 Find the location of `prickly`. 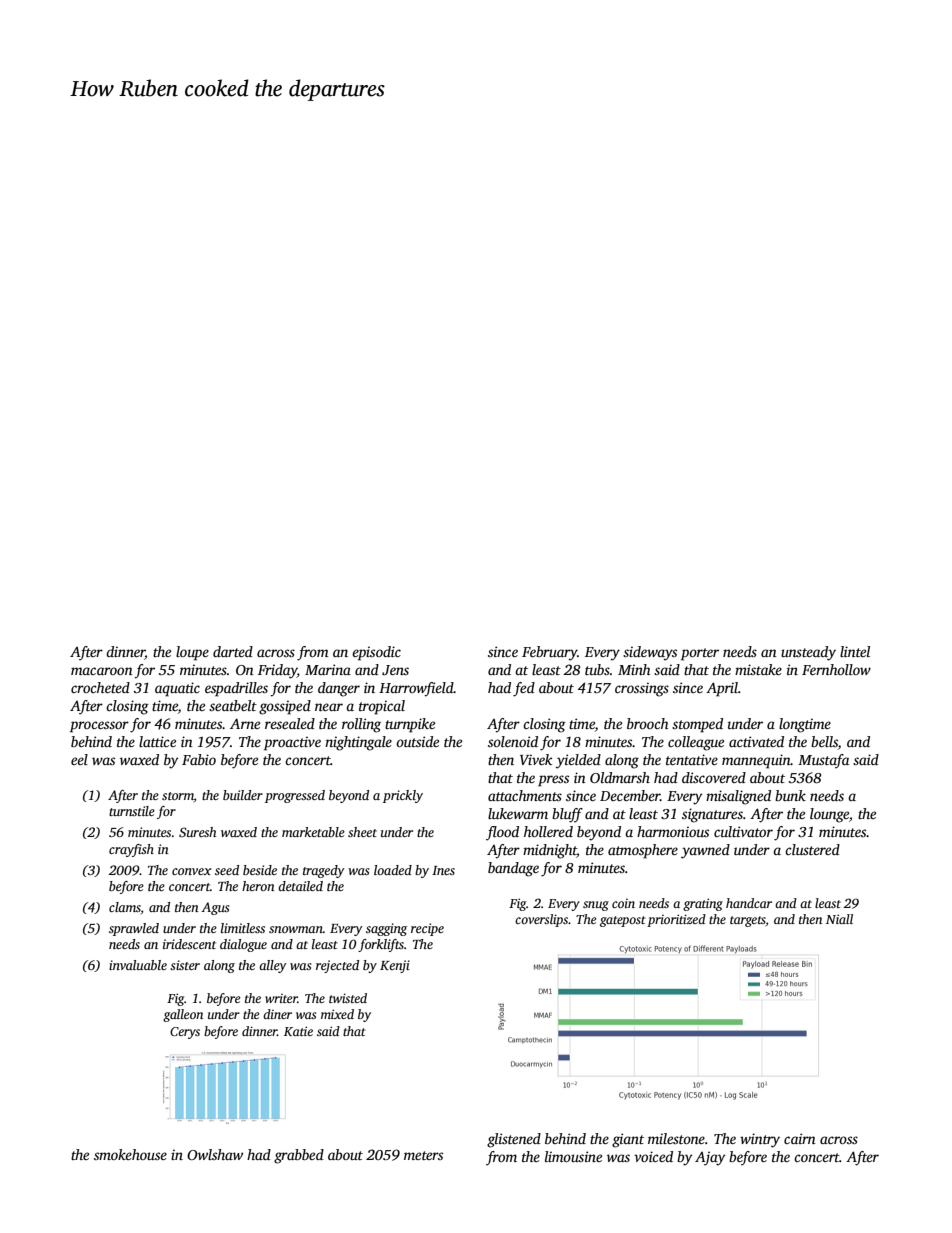

prickly is located at coordinates (403, 796).
